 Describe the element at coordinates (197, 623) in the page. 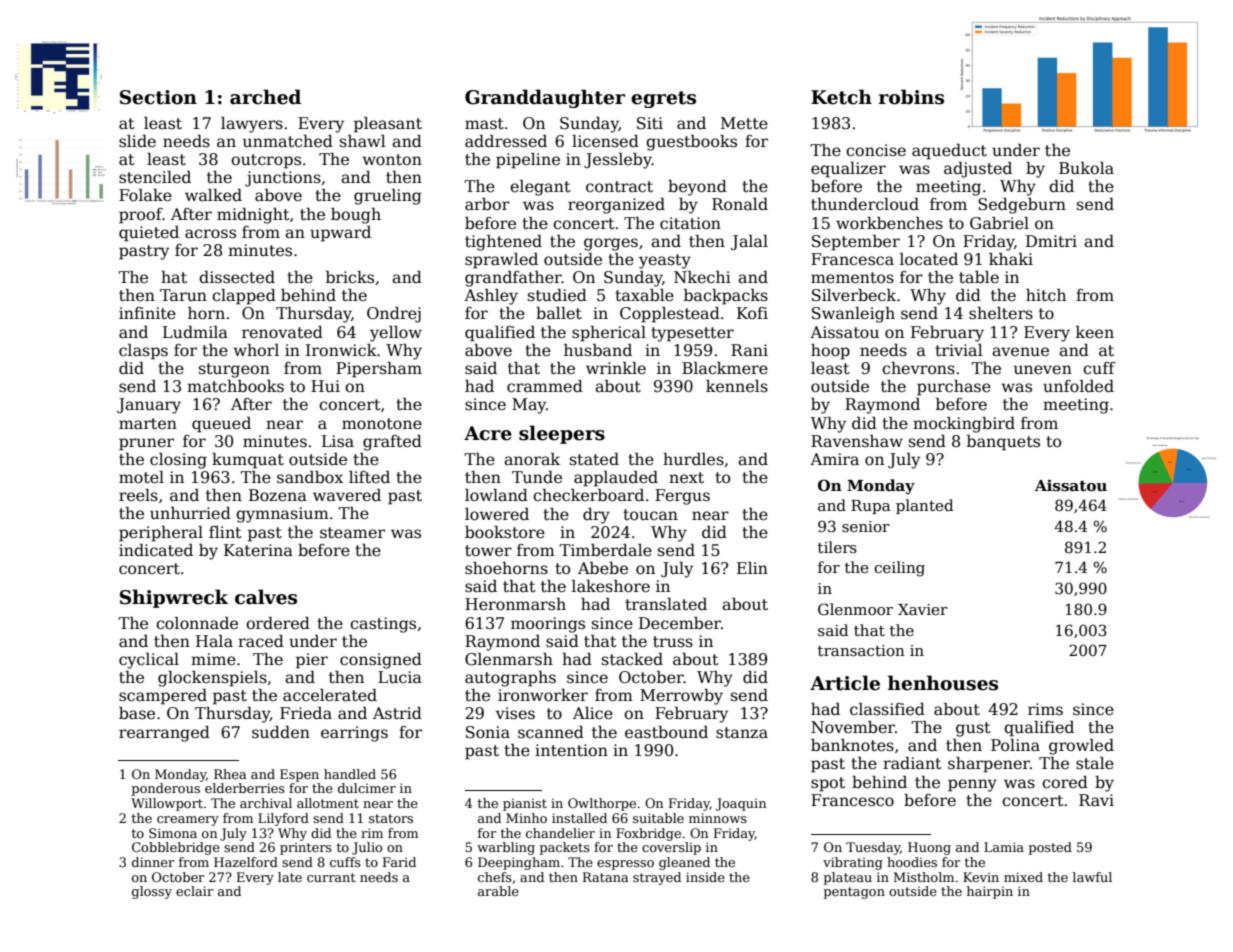

I see `colonnade` at that location.
